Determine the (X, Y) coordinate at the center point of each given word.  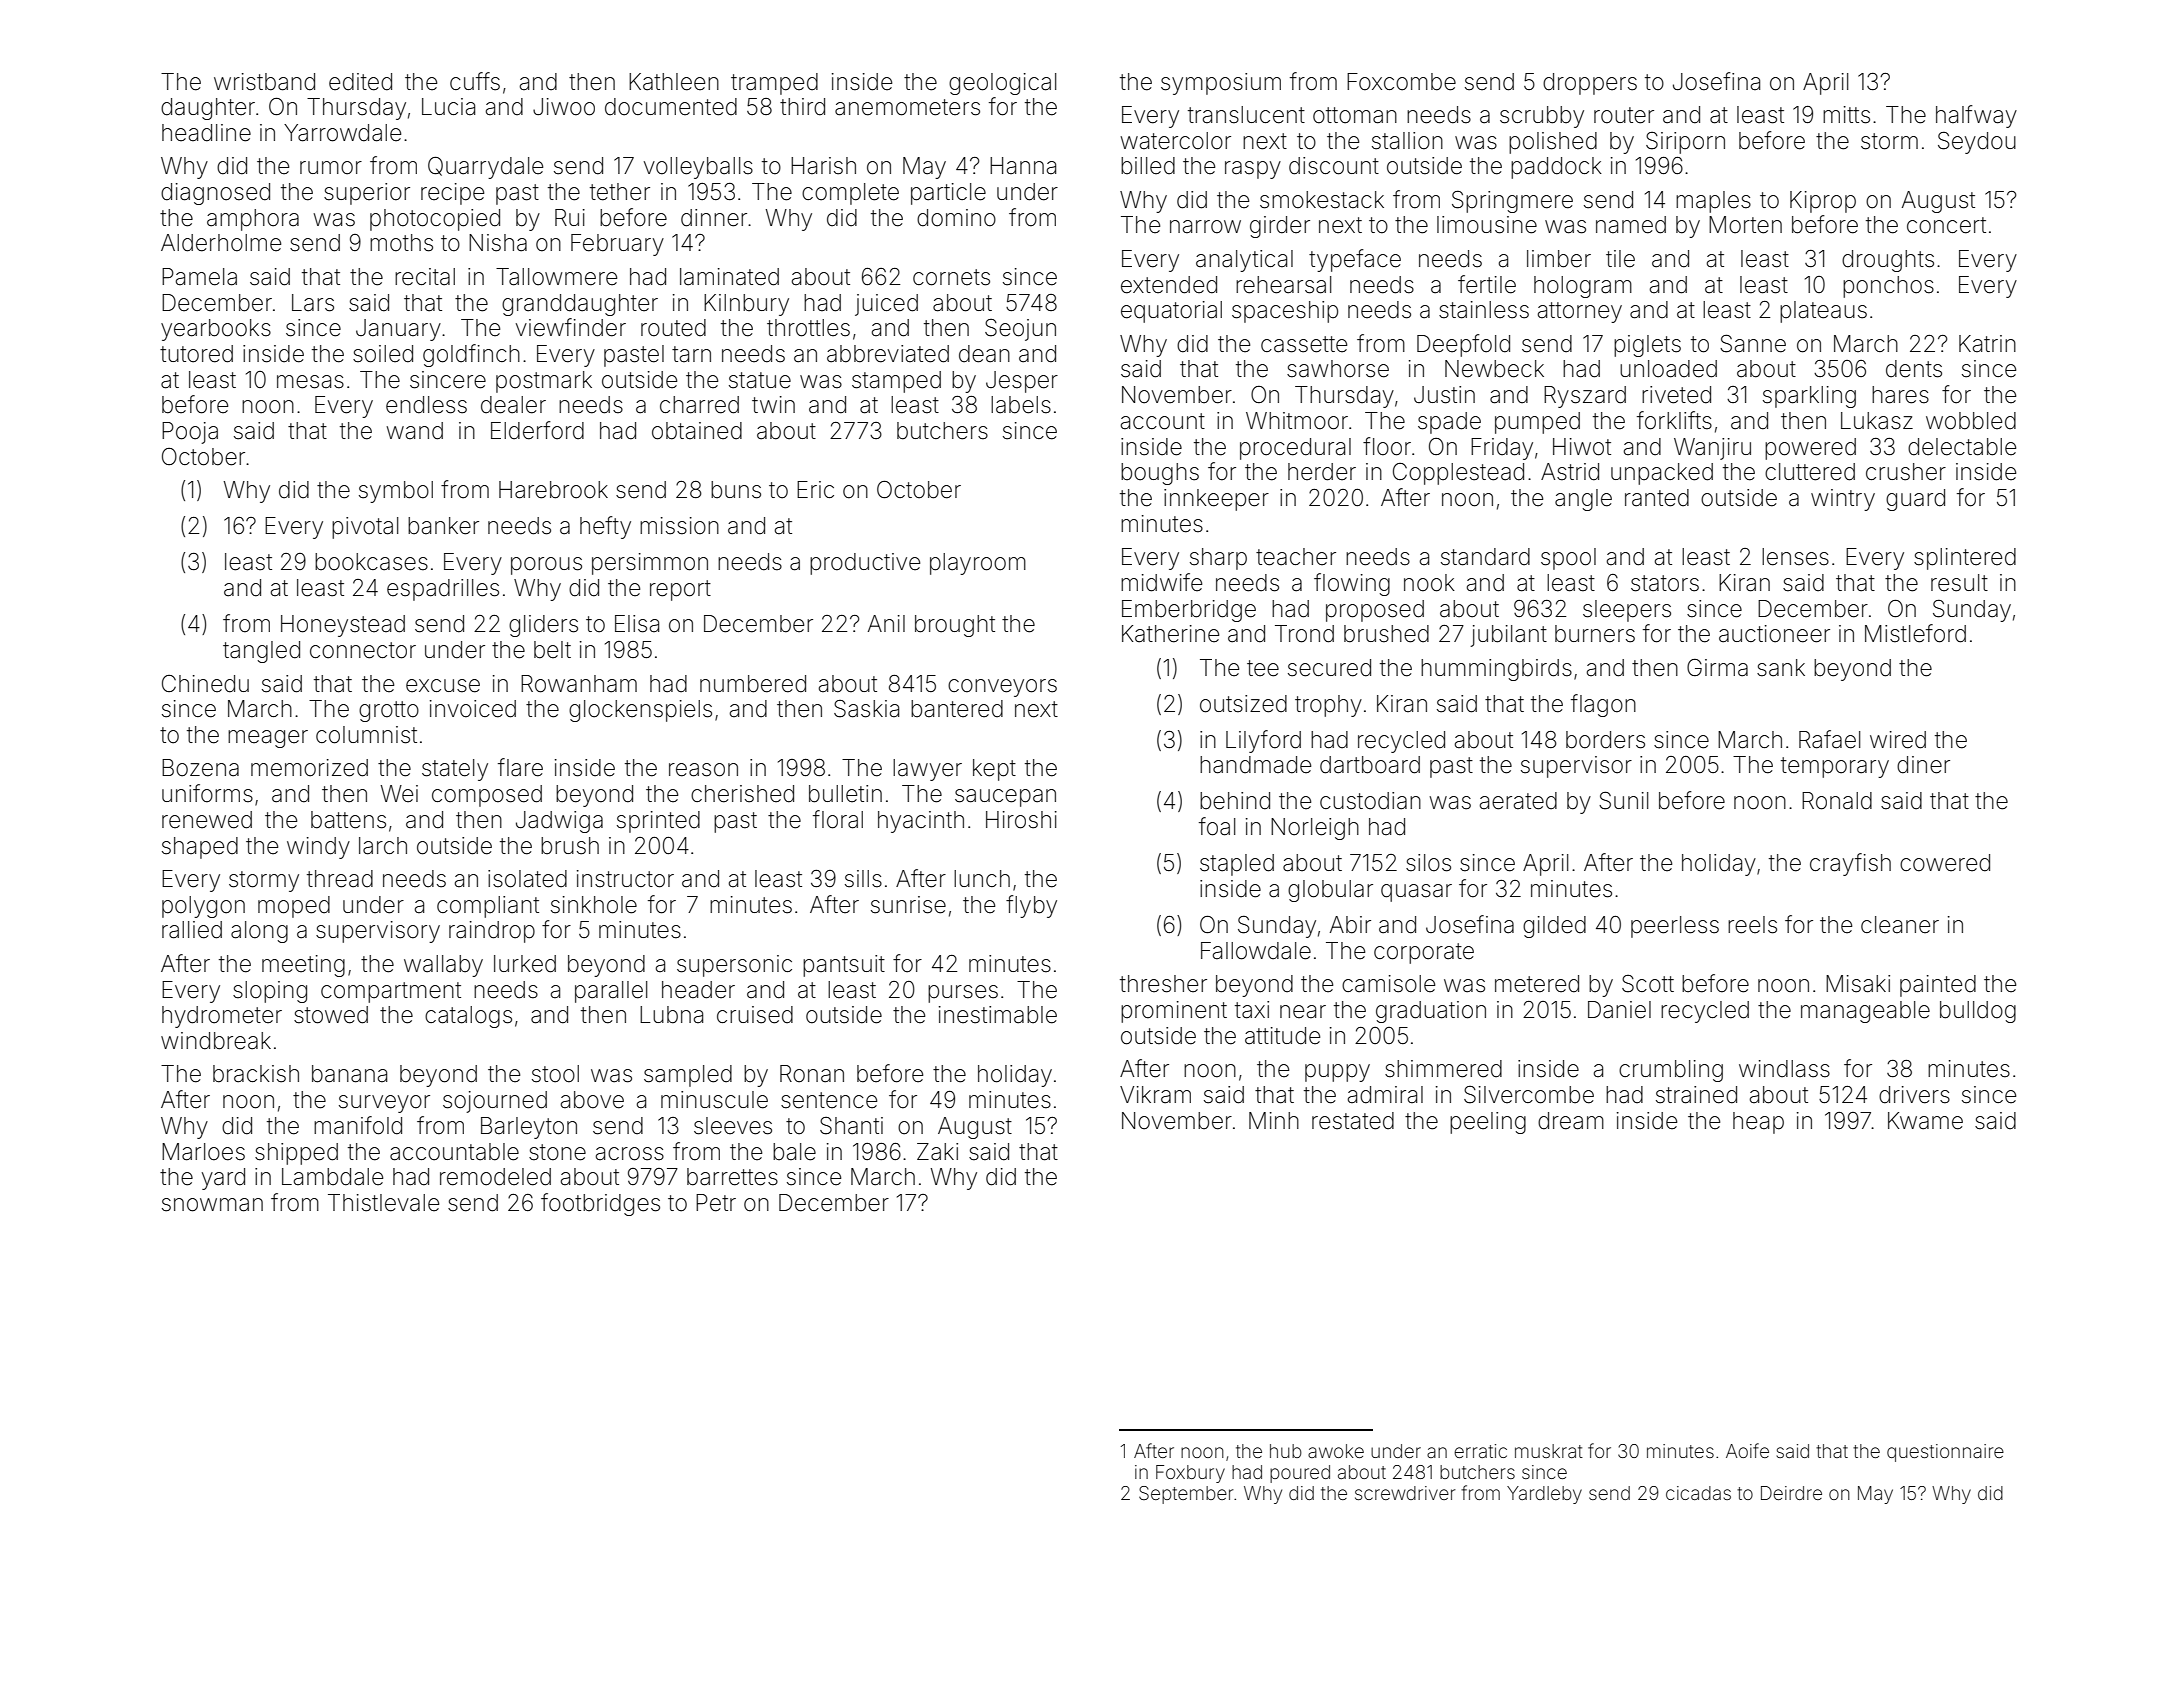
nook (1429, 583)
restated (1353, 1121)
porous (546, 566)
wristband (264, 82)
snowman (212, 1205)
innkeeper (1216, 500)
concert (1946, 225)
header (698, 990)
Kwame (1925, 1121)
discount (1334, 166)
